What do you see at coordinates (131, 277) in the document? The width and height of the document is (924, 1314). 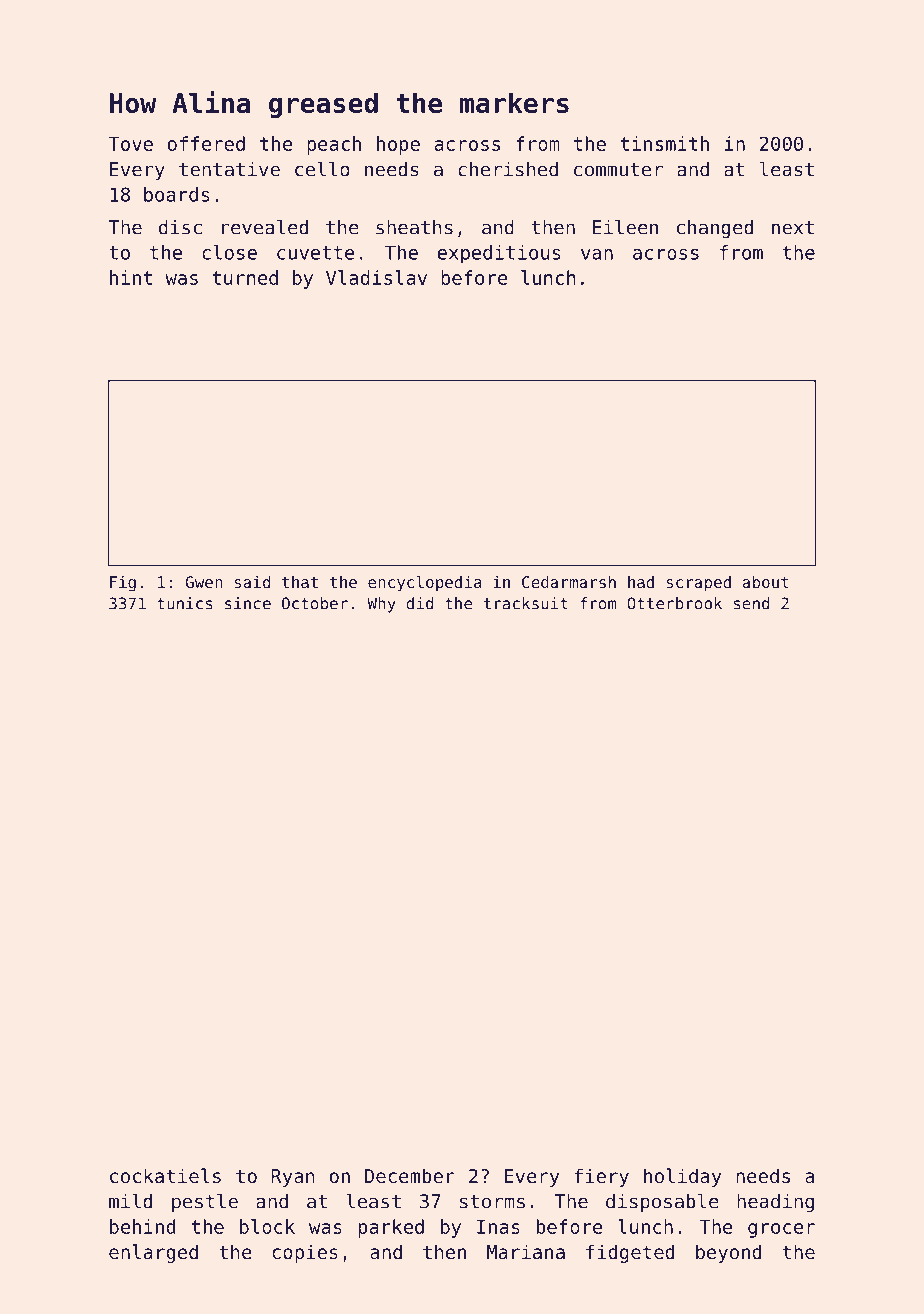 I see `hint` at bounding box center [131, 277].
